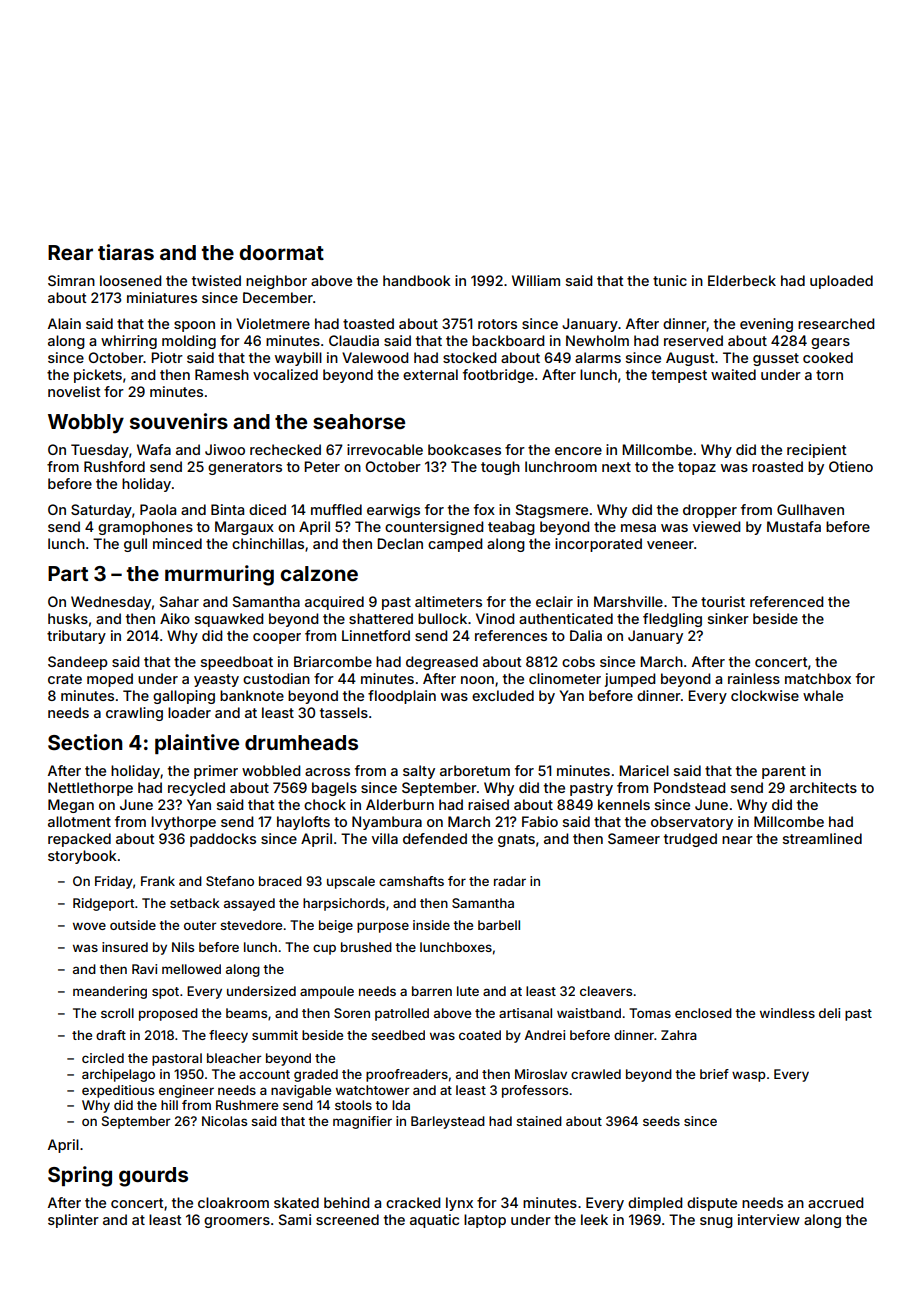 The width and height of the page is (924, 1314). I want to click on whale, so click(823, 695).
